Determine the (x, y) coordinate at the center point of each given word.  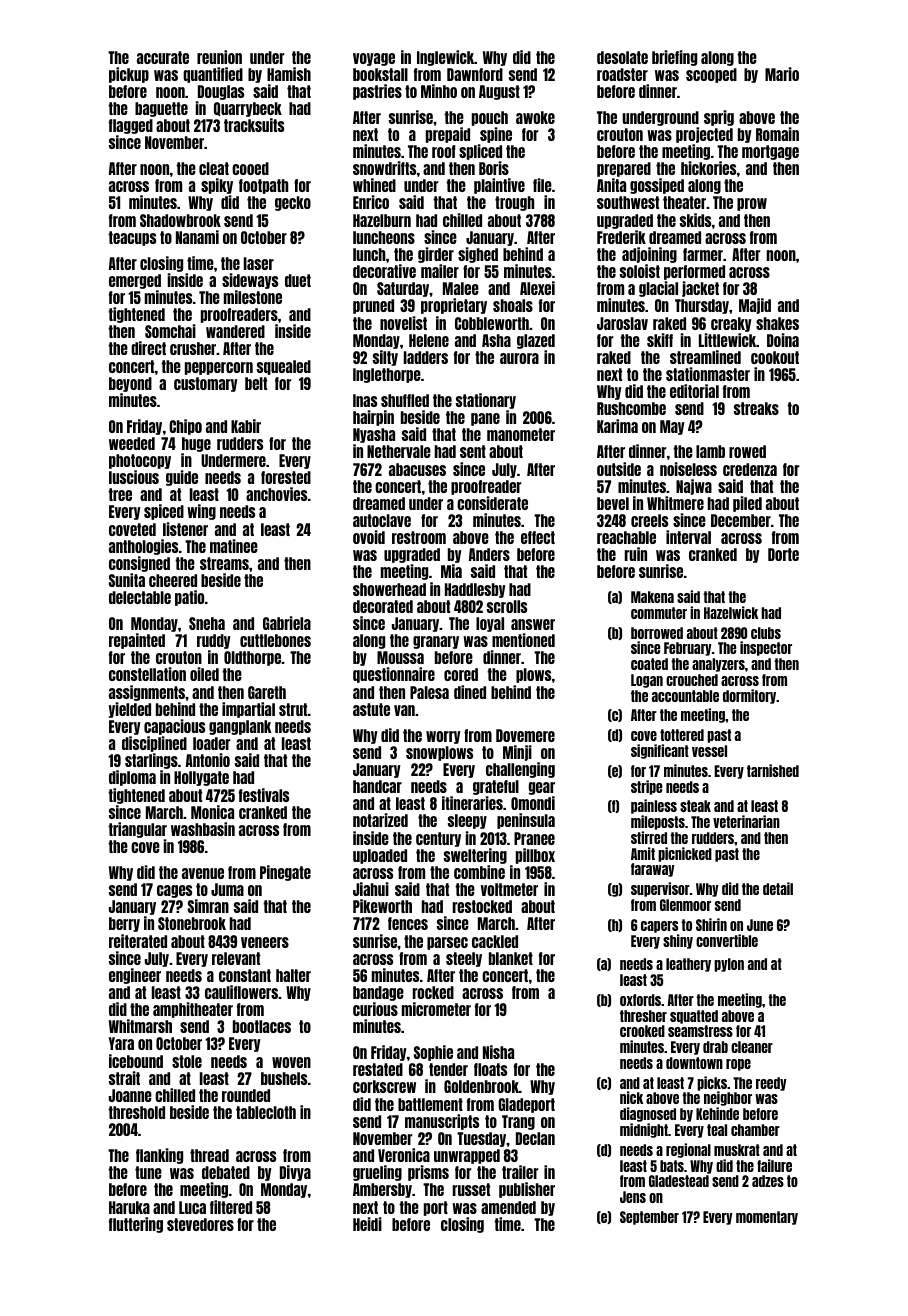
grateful (496, 787)
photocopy (140, 461)
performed (694, 272)
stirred (649, 837)
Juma (227, 889)
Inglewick (445, 58)
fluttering (136, 1225)
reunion (219, 57)
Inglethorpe (387, 375)
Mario (782, 74)
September (649, 1218)
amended (508, 1207)
